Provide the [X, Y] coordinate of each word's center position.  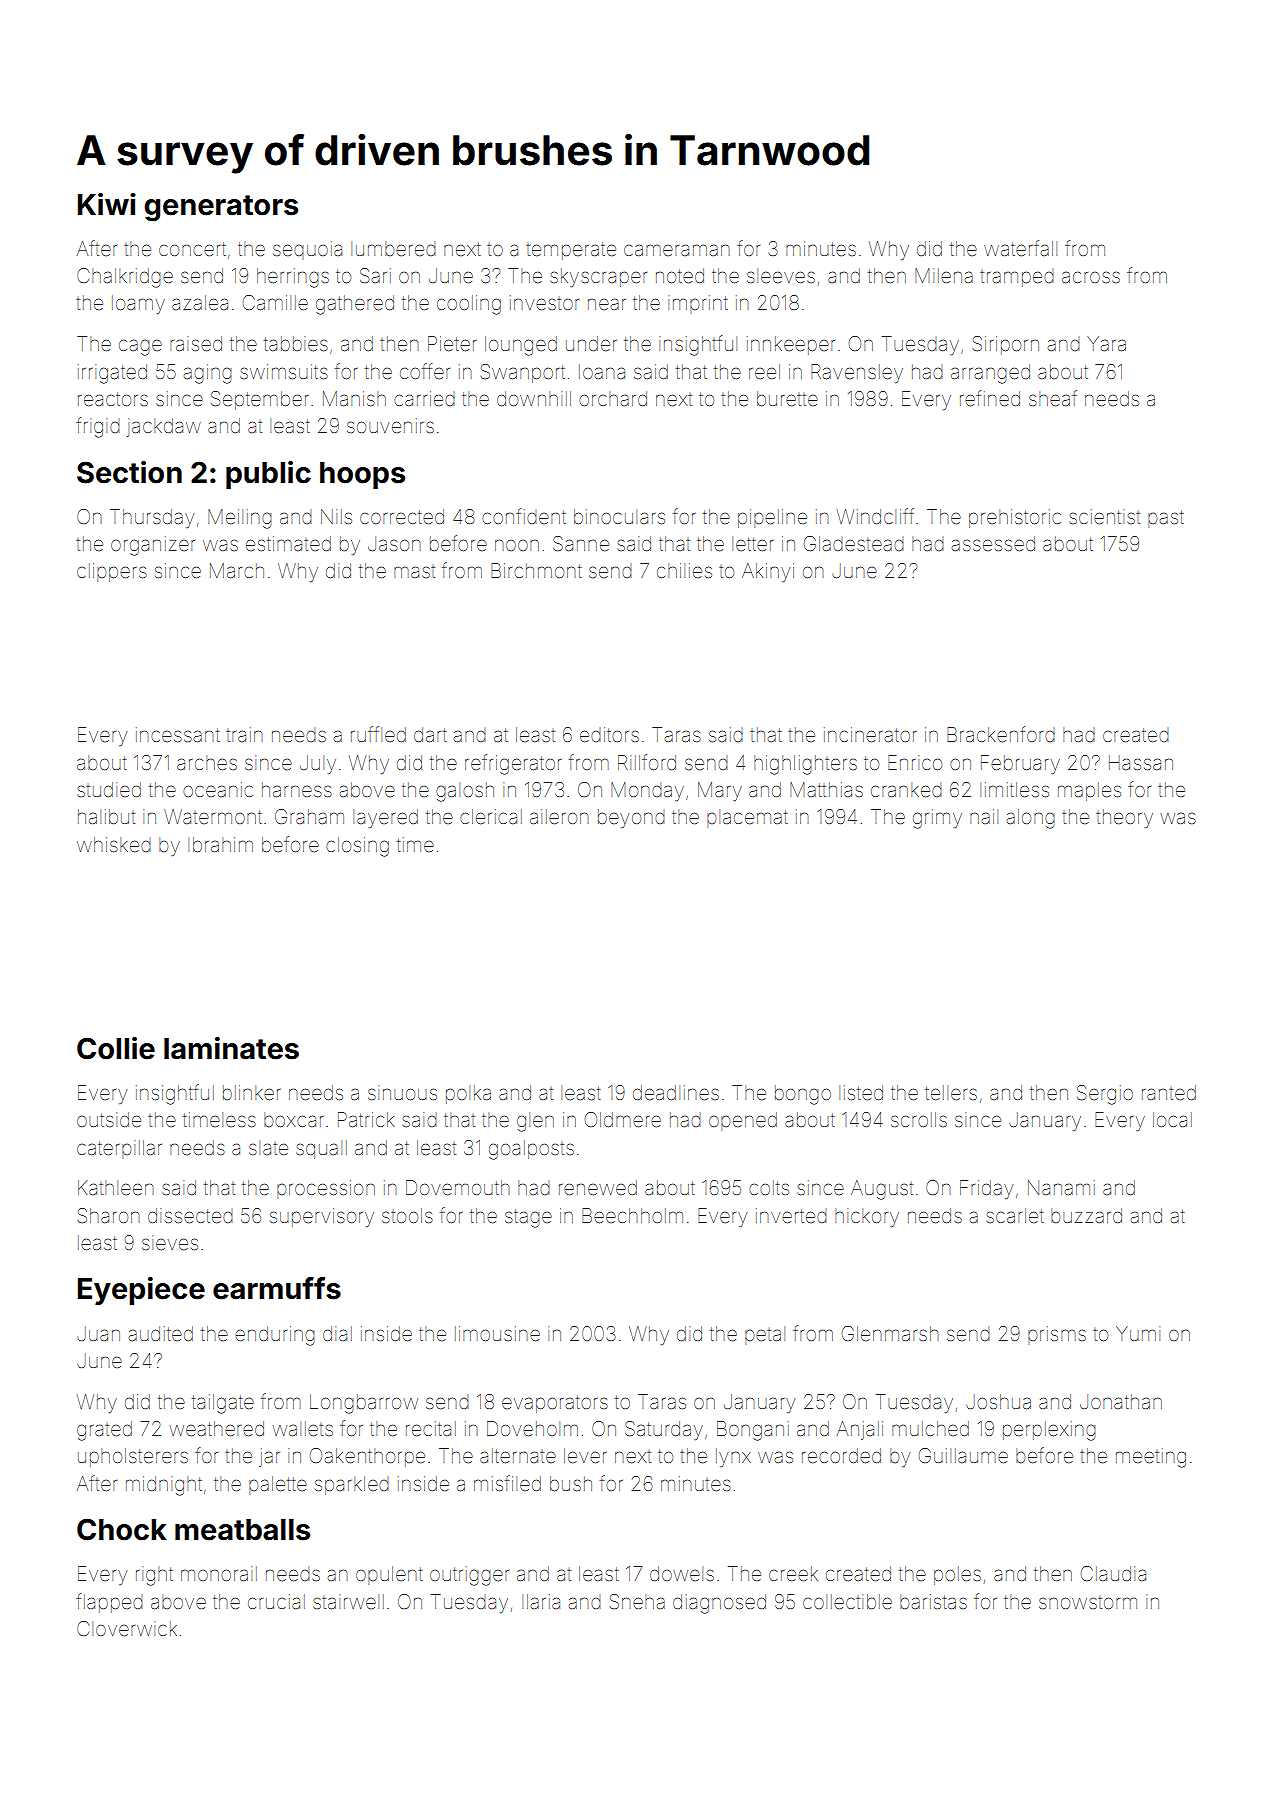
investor [544, 302]
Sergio [1105, 1095]
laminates [231, 1048]
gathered [355, 305]
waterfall [1020, 248]
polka [468, 1094]
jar [269, 1457]
